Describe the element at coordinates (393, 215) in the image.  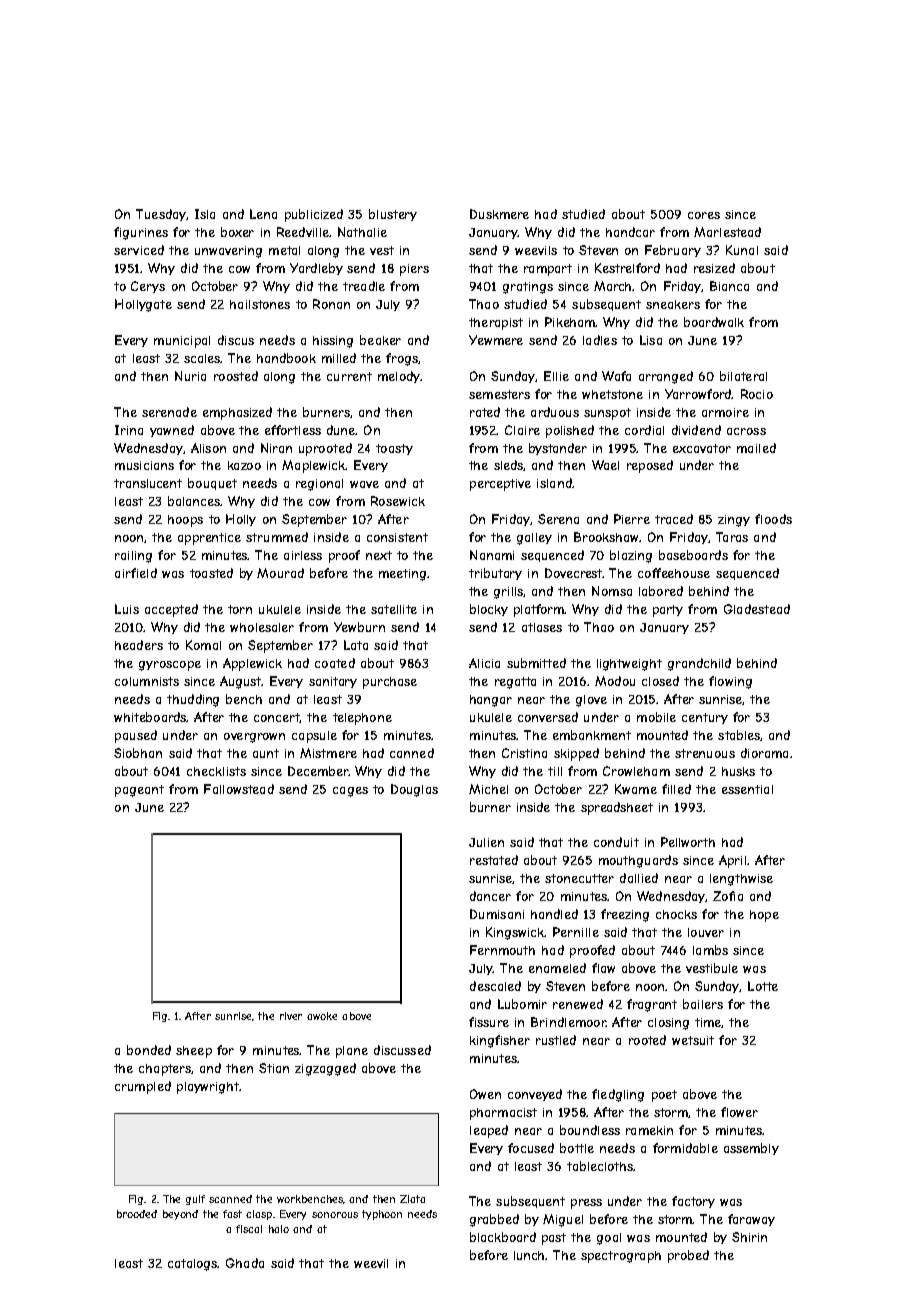
I see `blustery` at that location.
